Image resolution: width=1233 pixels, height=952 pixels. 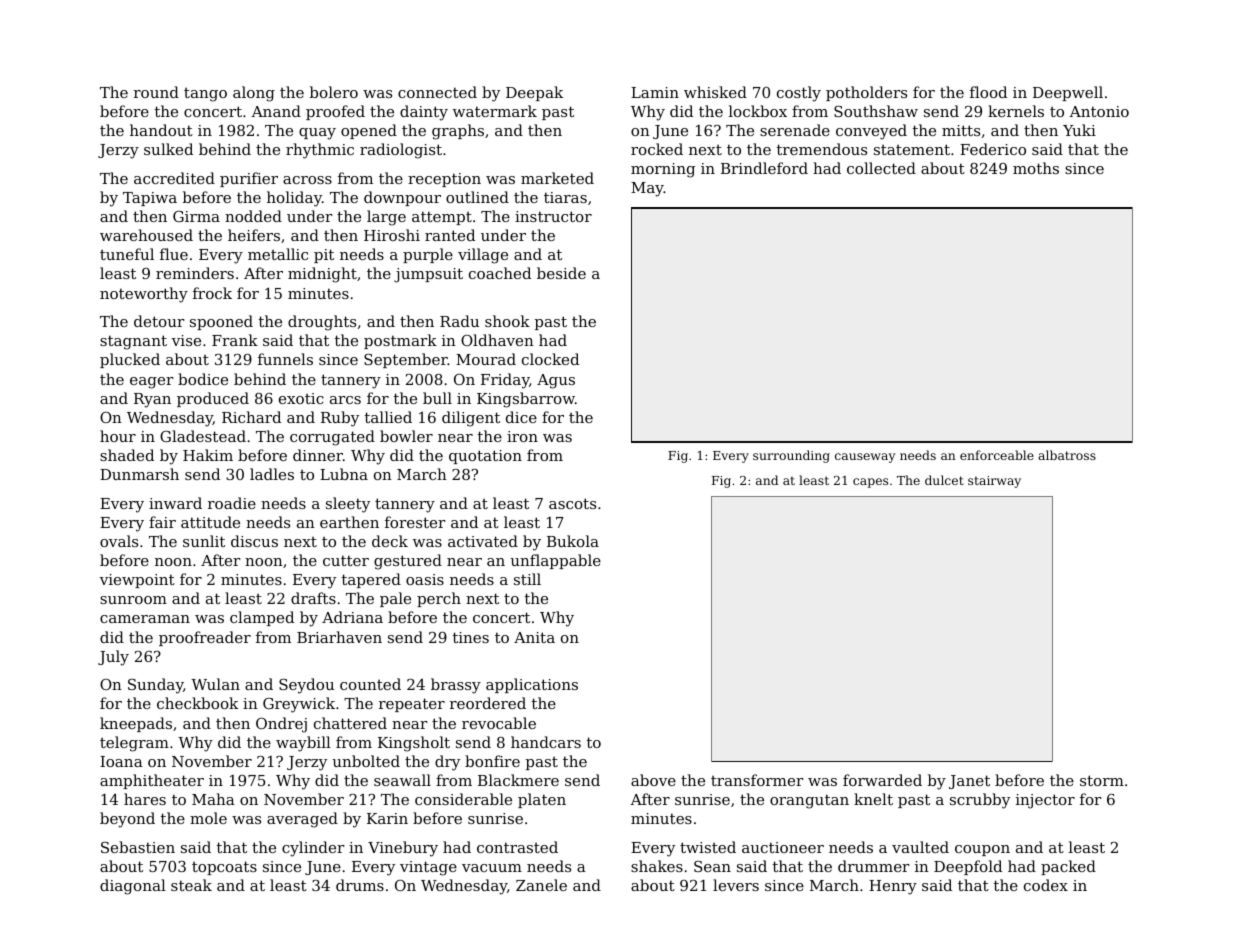 I want to click on Ioana, so click(x=121, y=761).
